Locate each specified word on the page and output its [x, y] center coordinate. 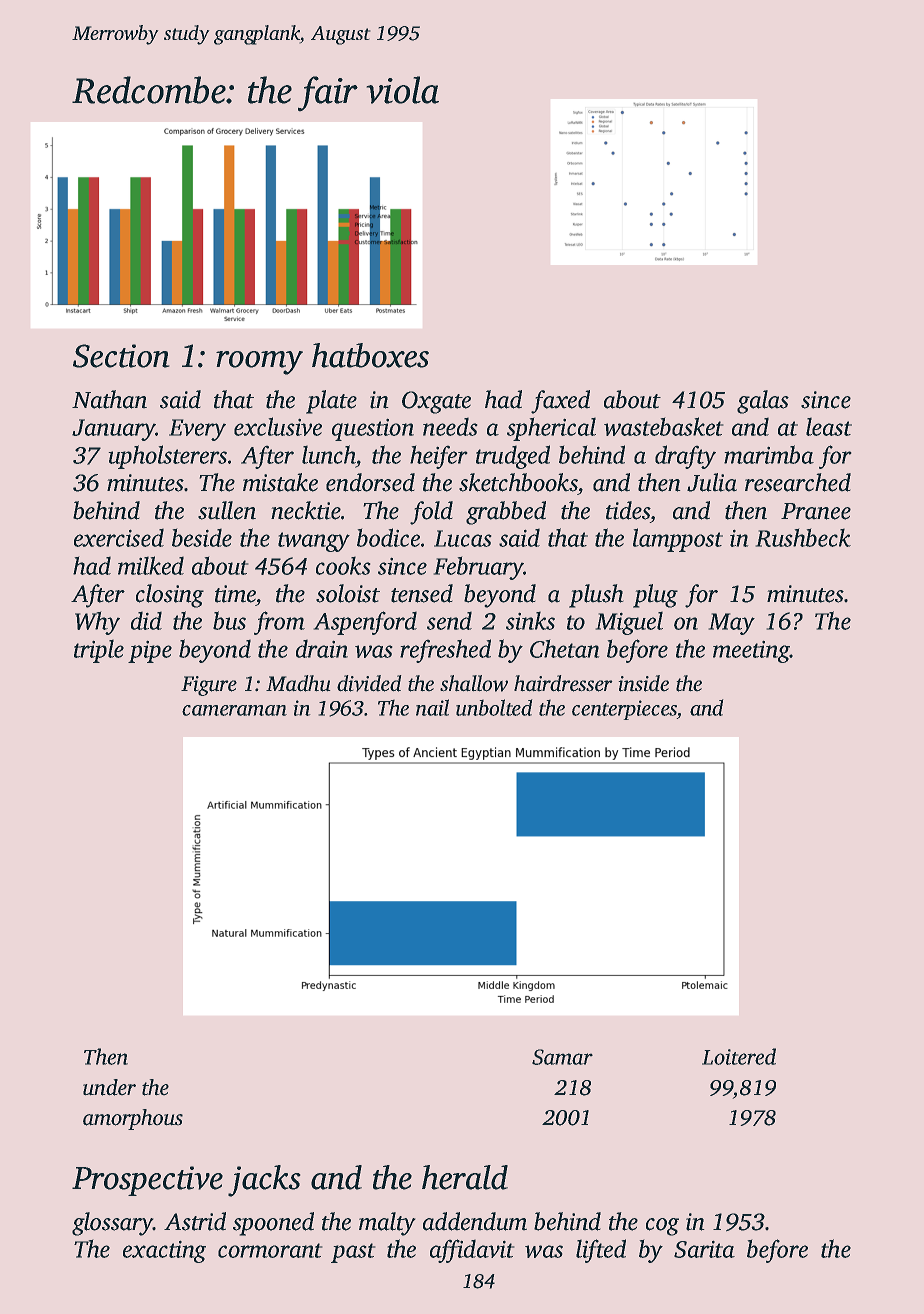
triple [99, 651]
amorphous [133, 1119]
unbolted [494, 707]
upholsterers [167, 457]
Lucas [463, 538]
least [829, 426]
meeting [751, 651]
